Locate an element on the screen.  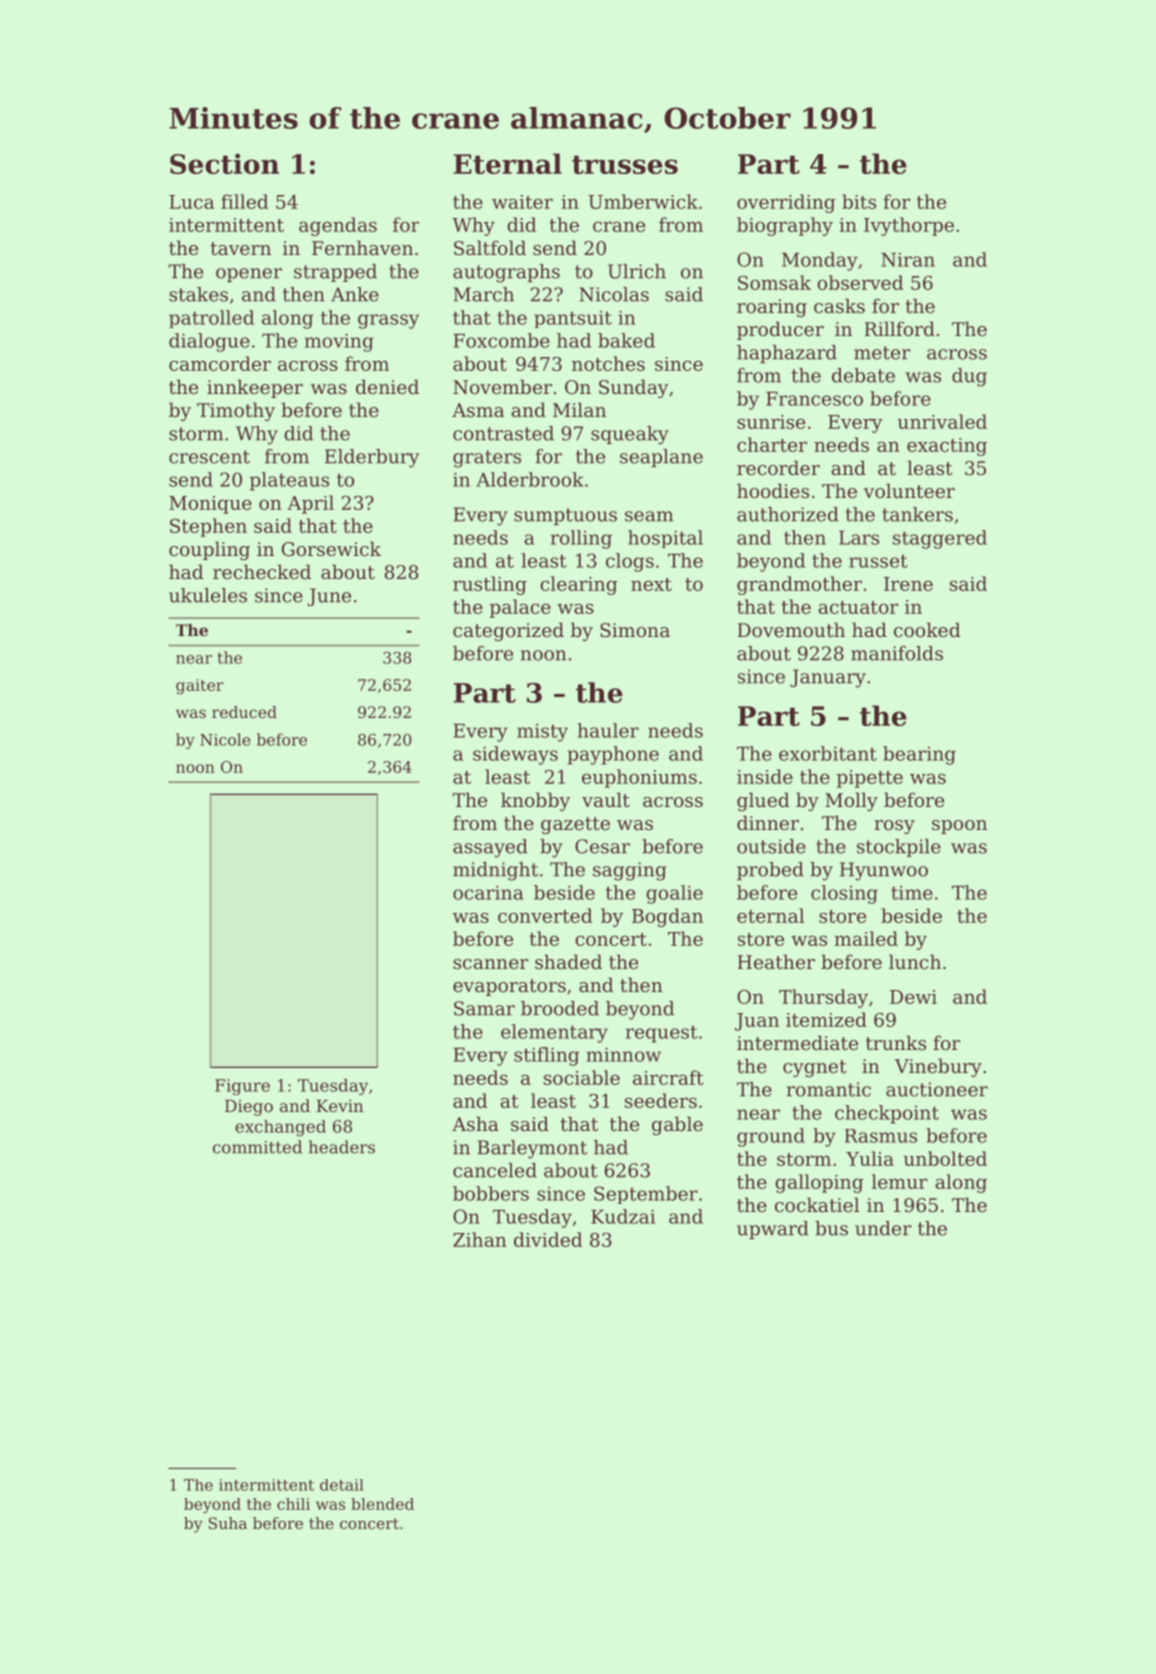
vault is located at coordinates (606, 799).
